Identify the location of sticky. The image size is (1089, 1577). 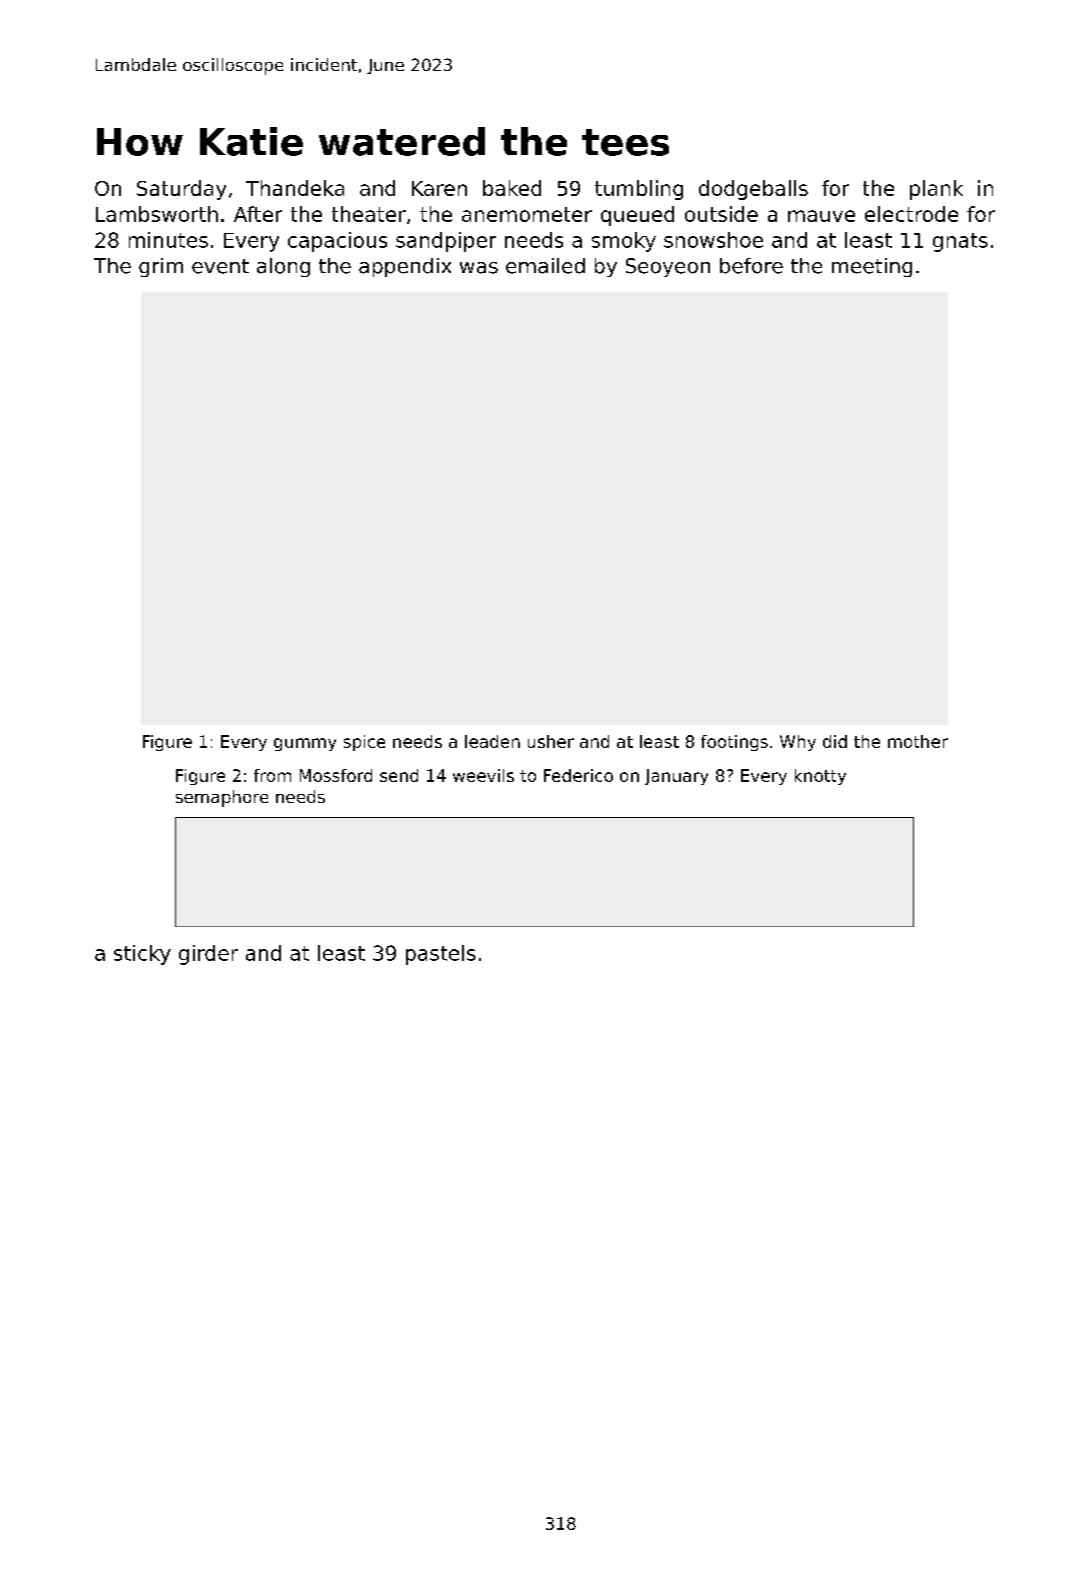
(142, 955).
